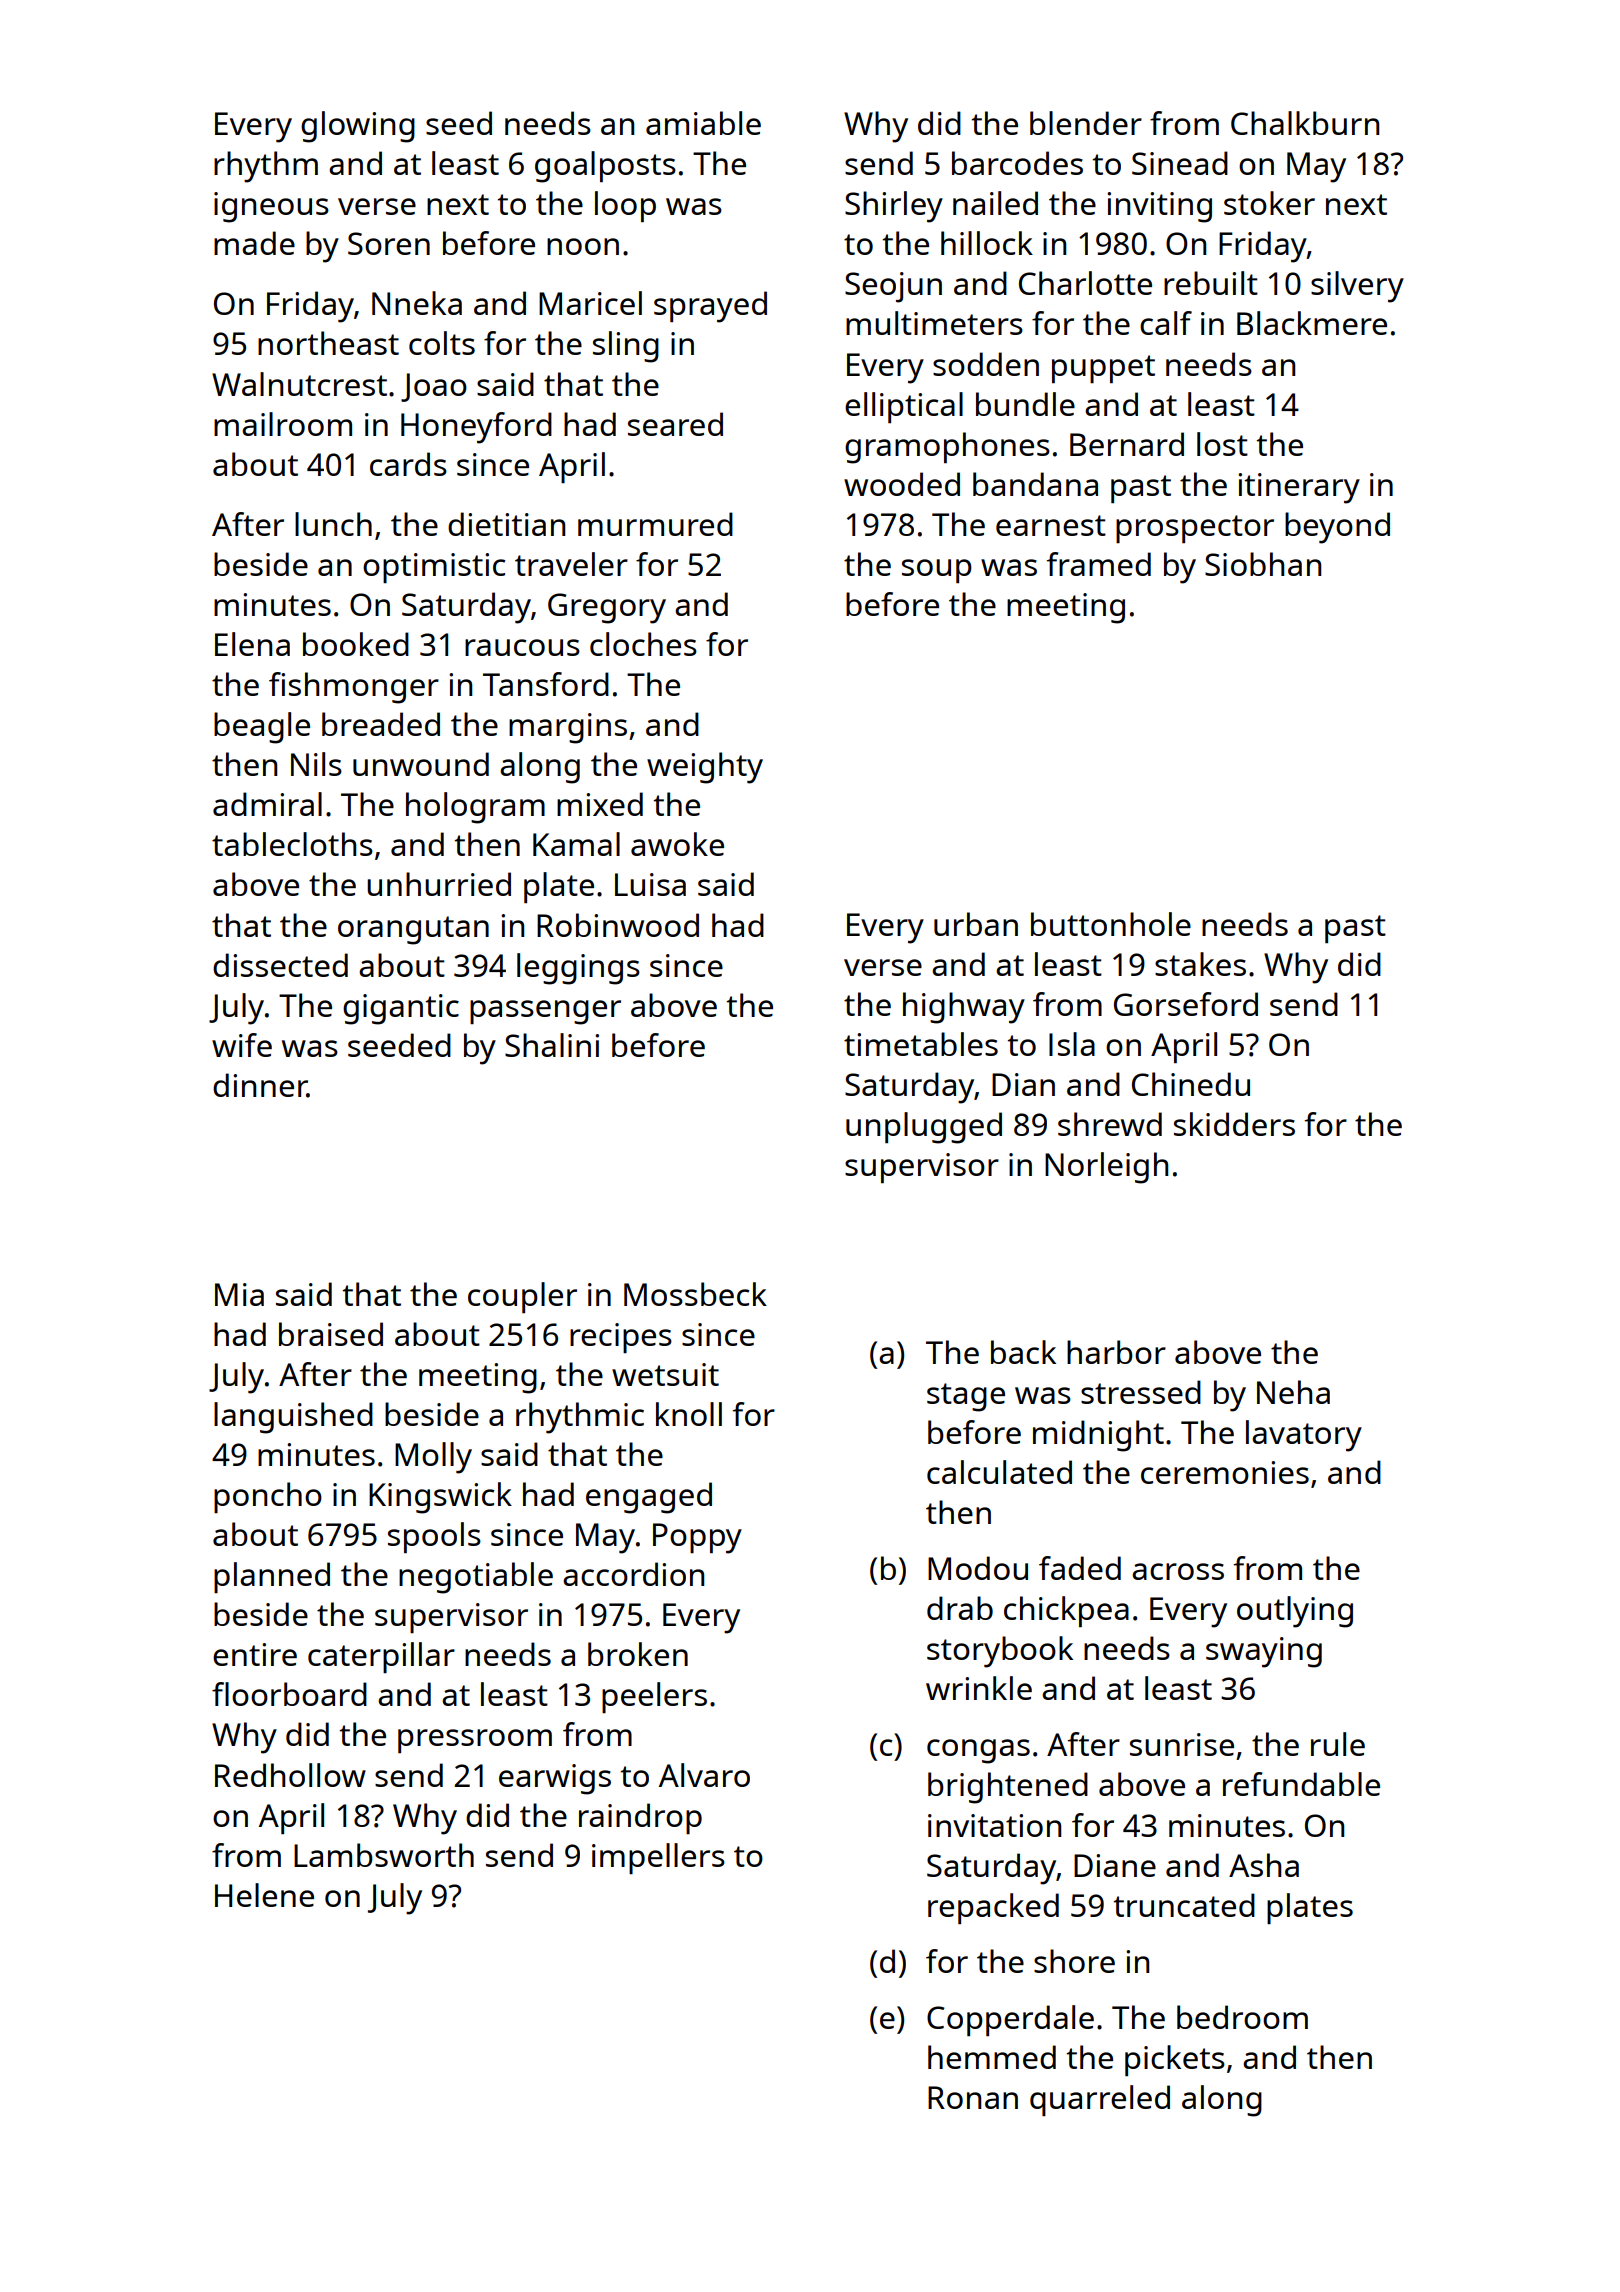 The height and width of the screenshot is (2292, 1620). Describe the element at coordinates (434, 568) in the screenshot. I see `optimistic` at that location.
